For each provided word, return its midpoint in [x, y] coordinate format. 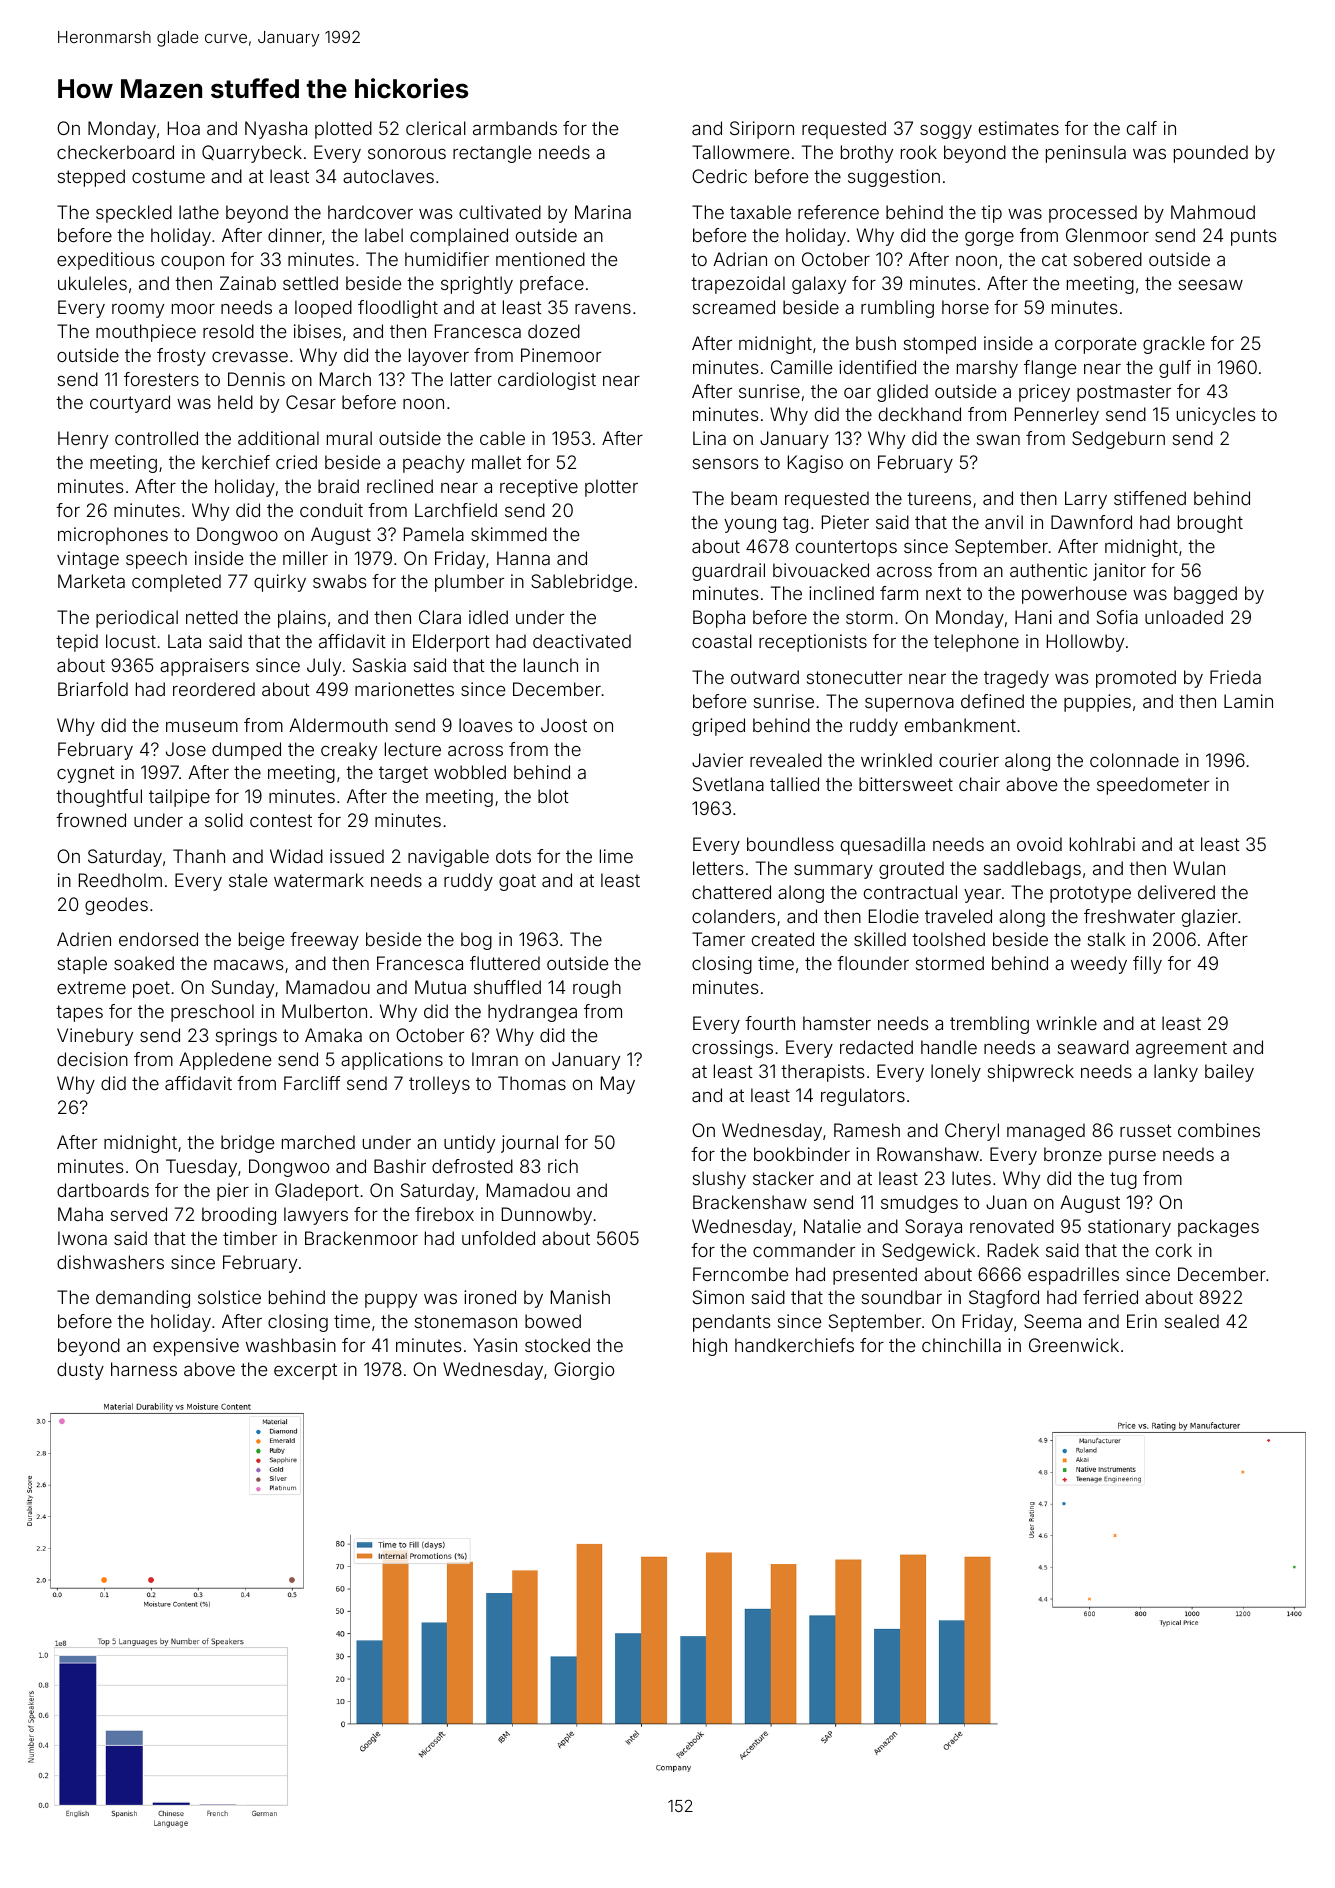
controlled [156, 438]
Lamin [1248, 701]
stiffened [1150, 498]
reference [838, 212]
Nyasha [276, 130]
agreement [1181, 1049]
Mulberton [324, 1011]
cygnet [86, 774]
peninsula [1086, 154]
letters [718, 868]
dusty [80, 1371]
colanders [733, 916]
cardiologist [547, 381]
